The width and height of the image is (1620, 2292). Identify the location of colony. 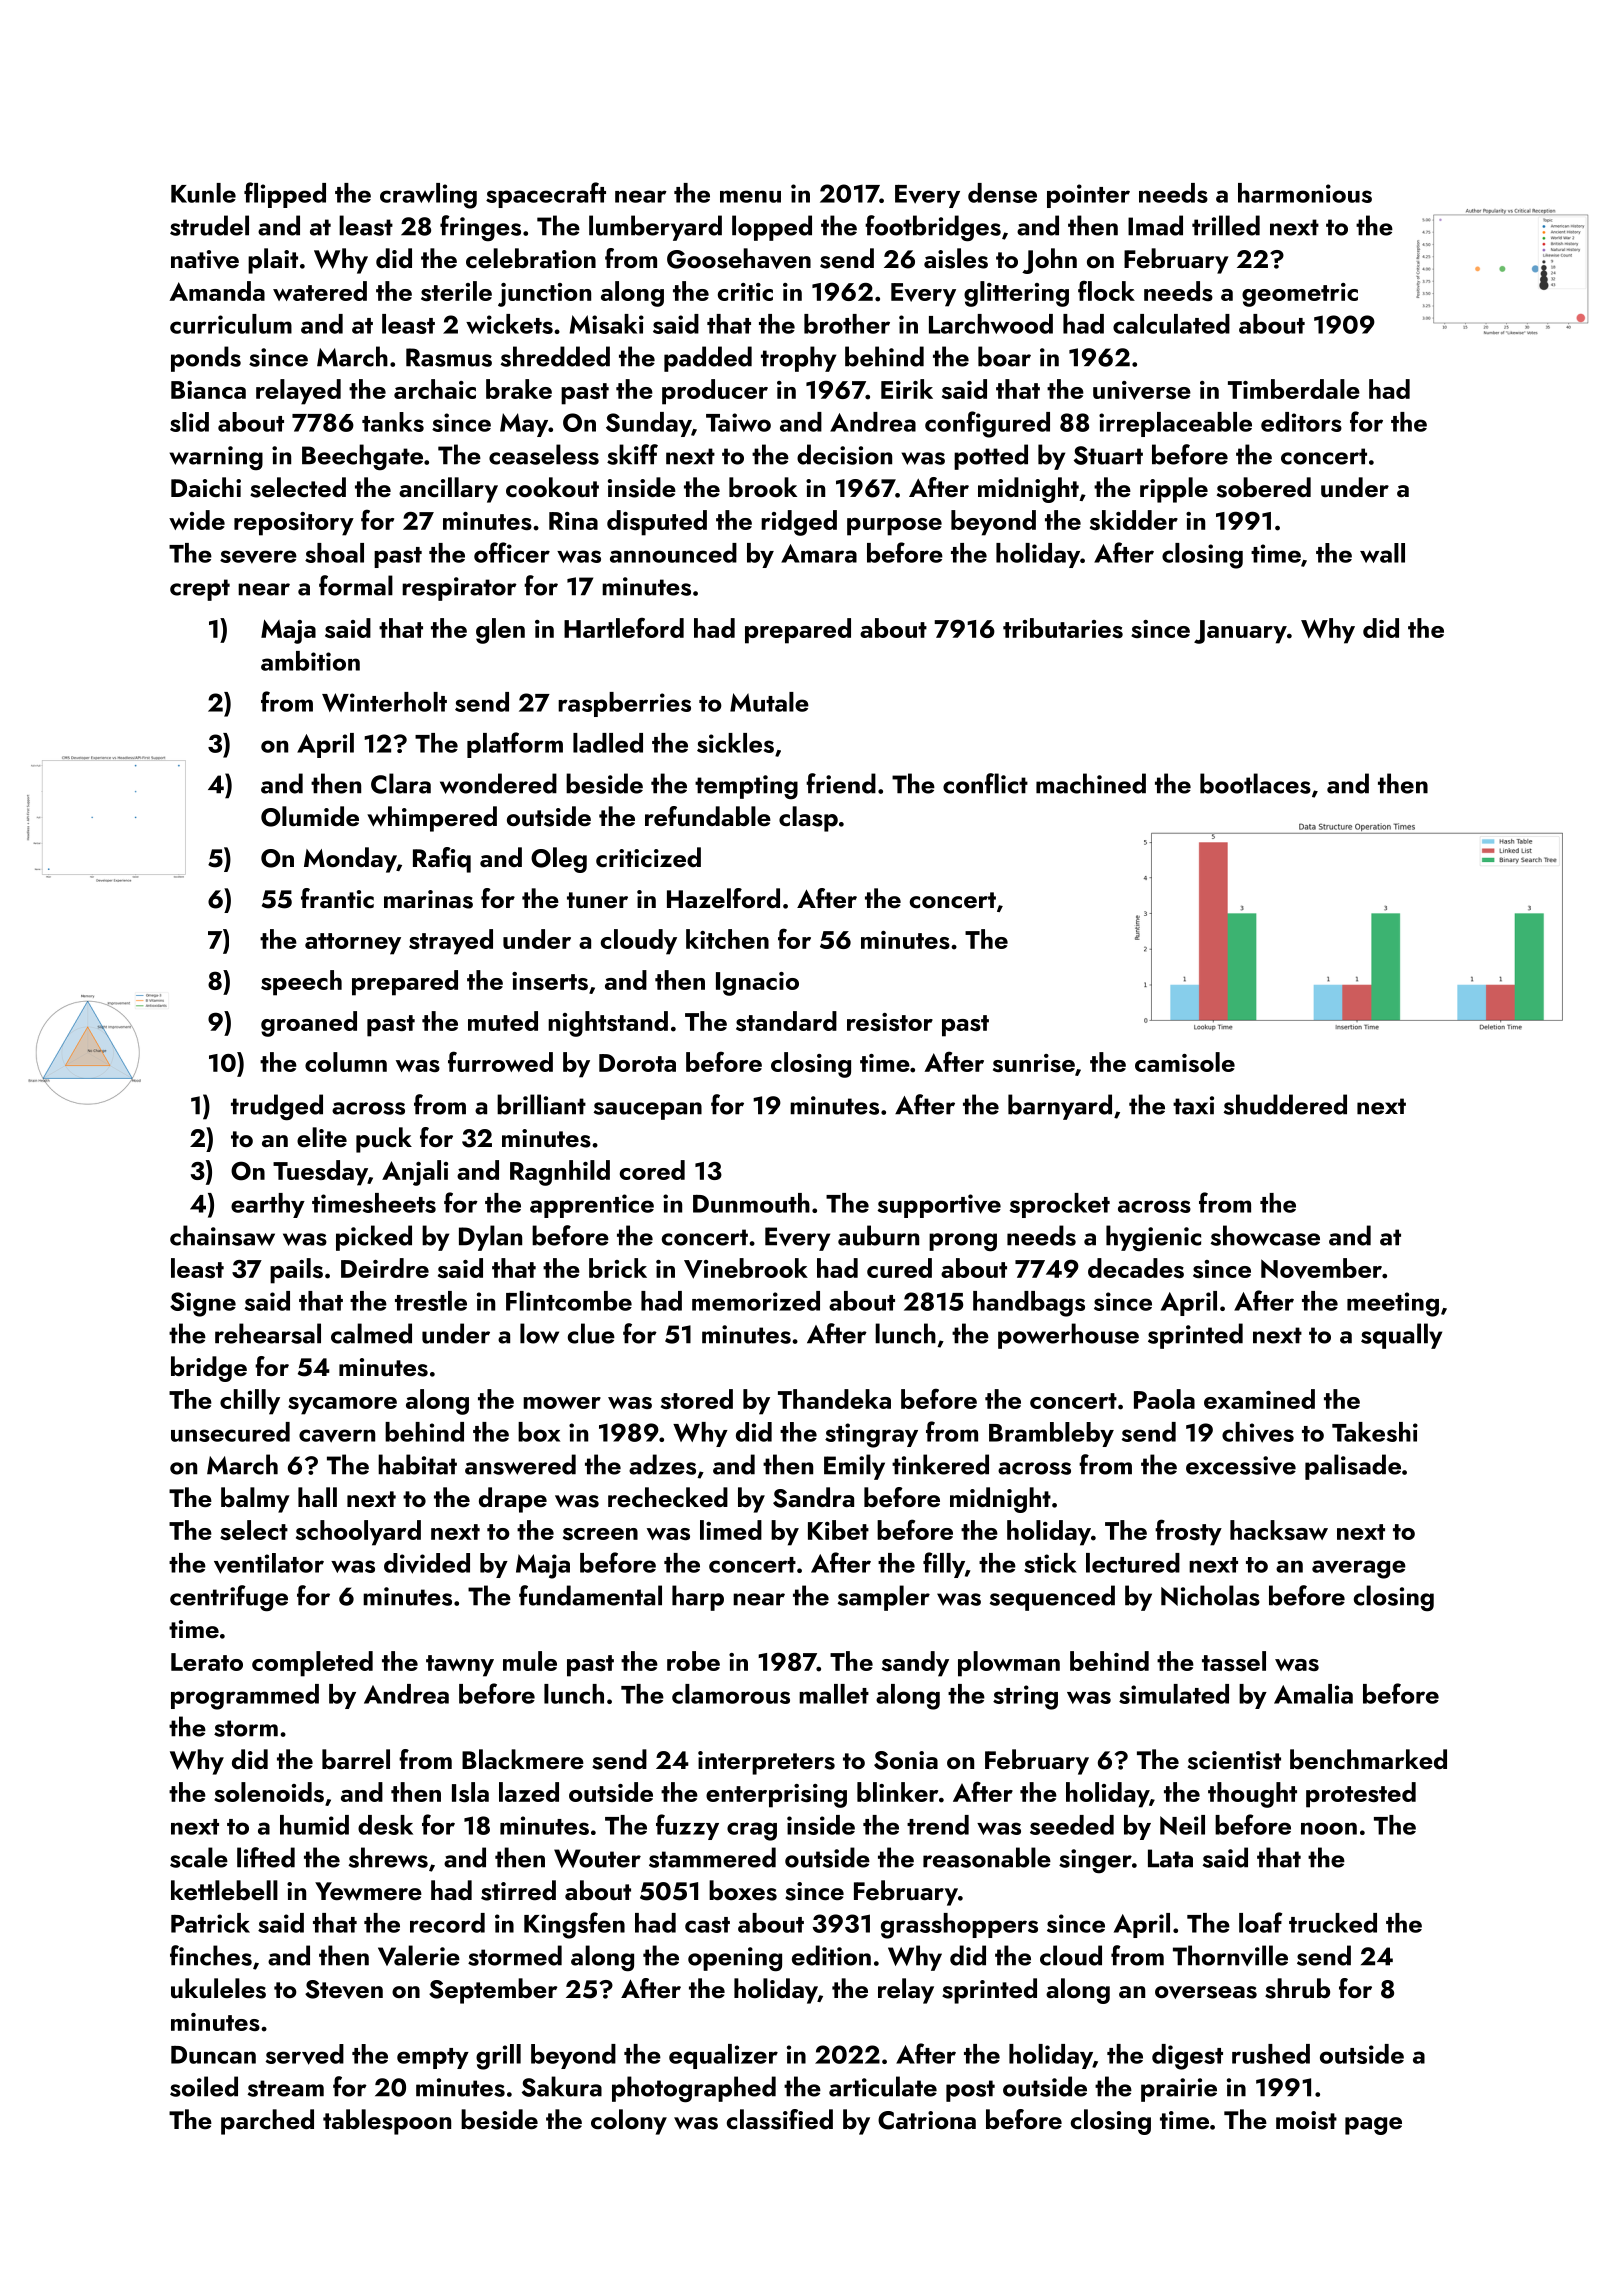
(629, 2122).
